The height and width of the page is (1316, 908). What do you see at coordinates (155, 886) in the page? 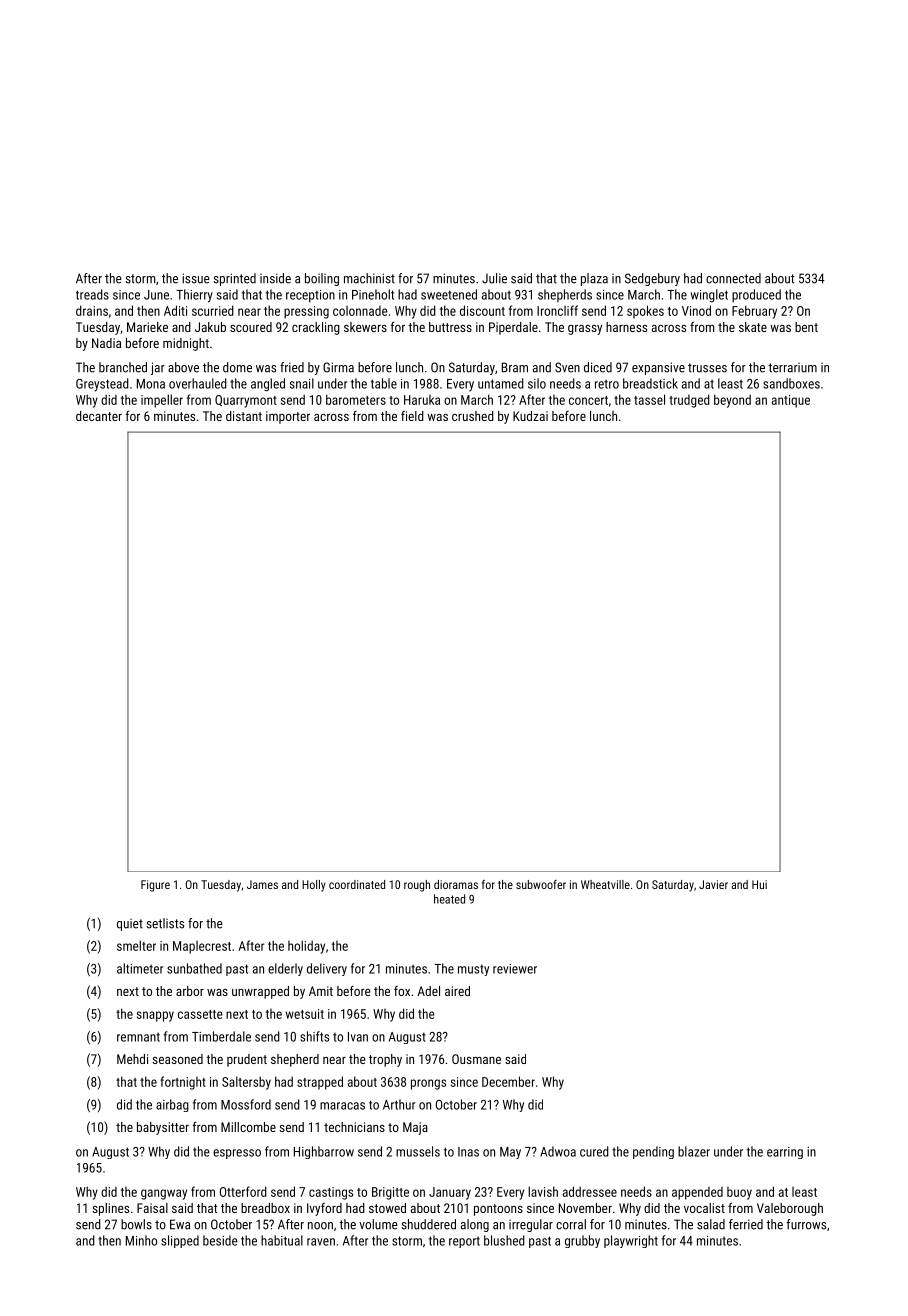
I see `Figure` at bounding box center [155, 886].
